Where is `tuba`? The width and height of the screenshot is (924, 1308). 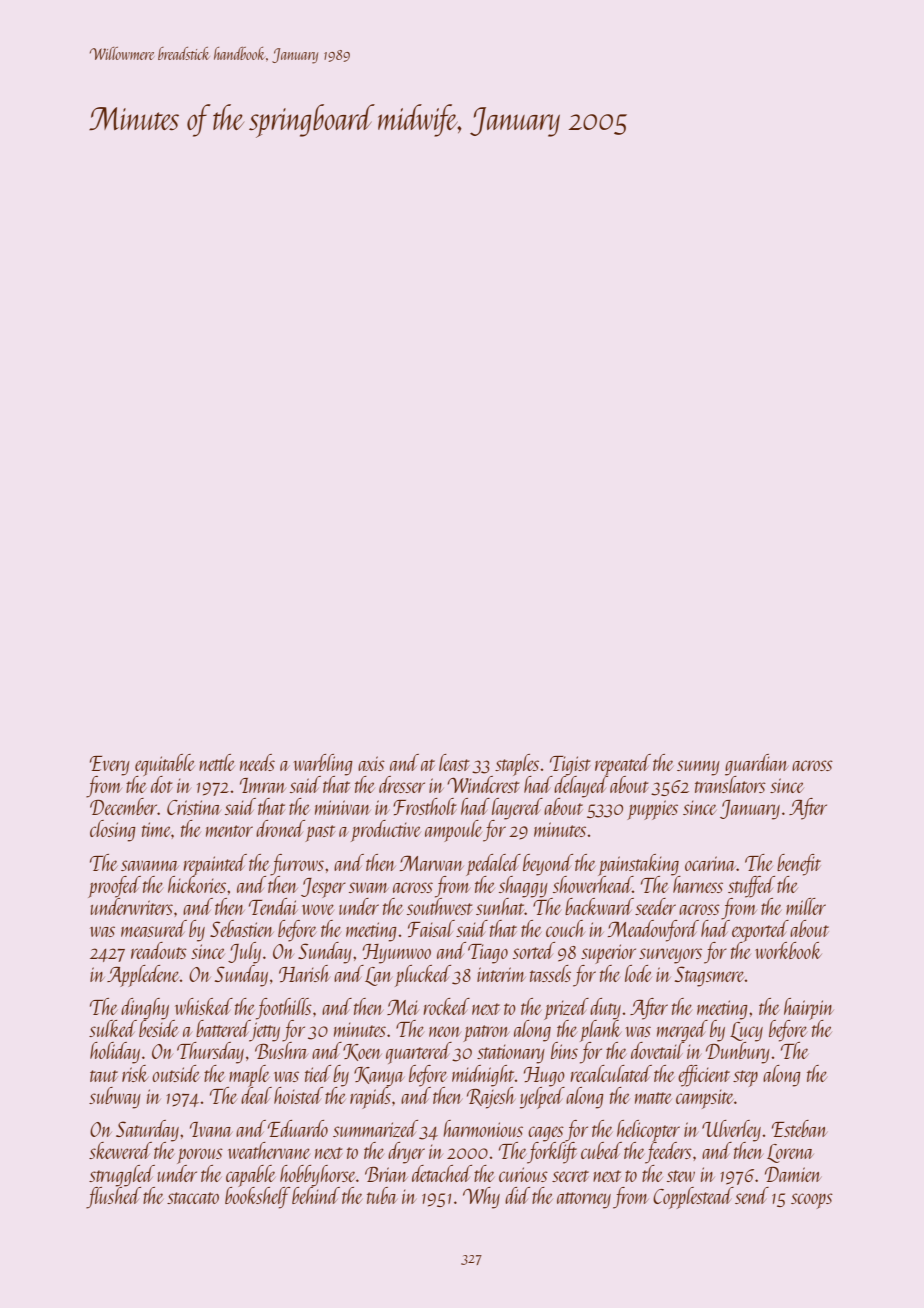
tuba is located at coordinates (382, 1195).
